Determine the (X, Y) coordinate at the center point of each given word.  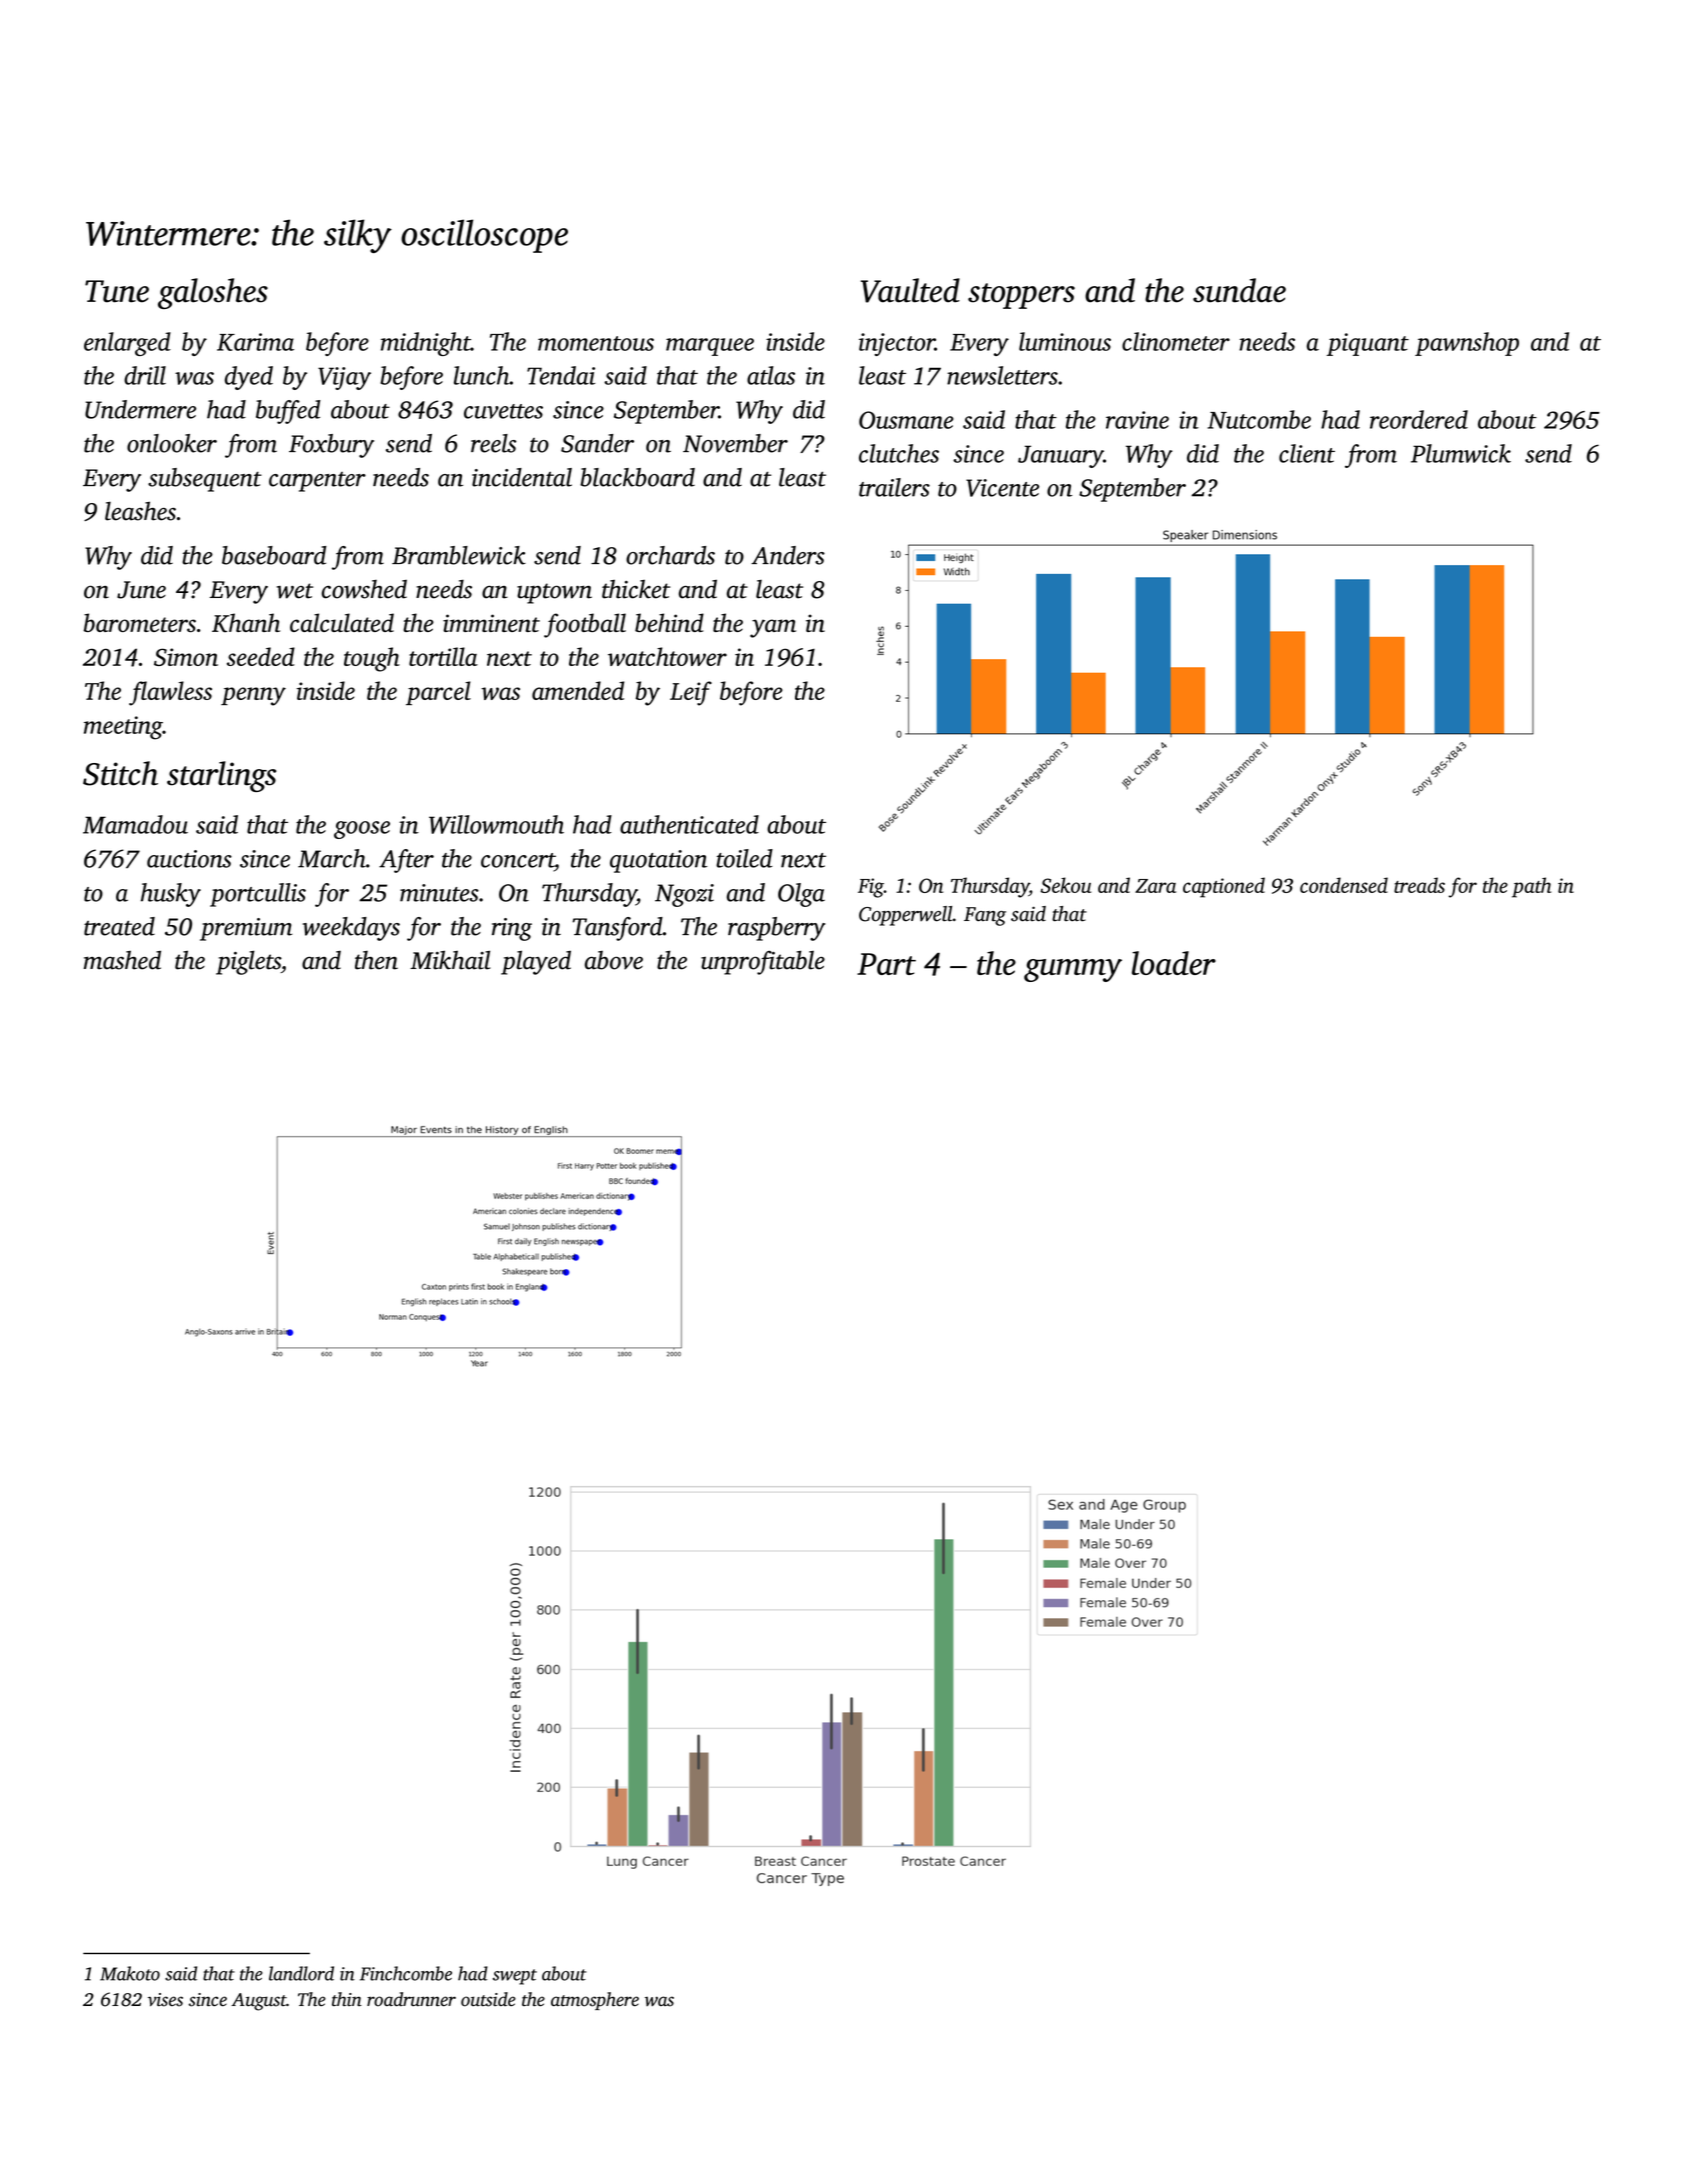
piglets (248, 962)
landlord (301, 1973)
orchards (670, 555)
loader (1174, 963)
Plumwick (1461, 453)
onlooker (172, 443)
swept (515, 1977)
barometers (140, 622)
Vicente (1002, 488)
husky (171, 895)
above (614, 960)
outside (488, 1999)
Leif (691, 693)
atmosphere (595, 2001)
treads (1419, 885)
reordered (1419, 419)
